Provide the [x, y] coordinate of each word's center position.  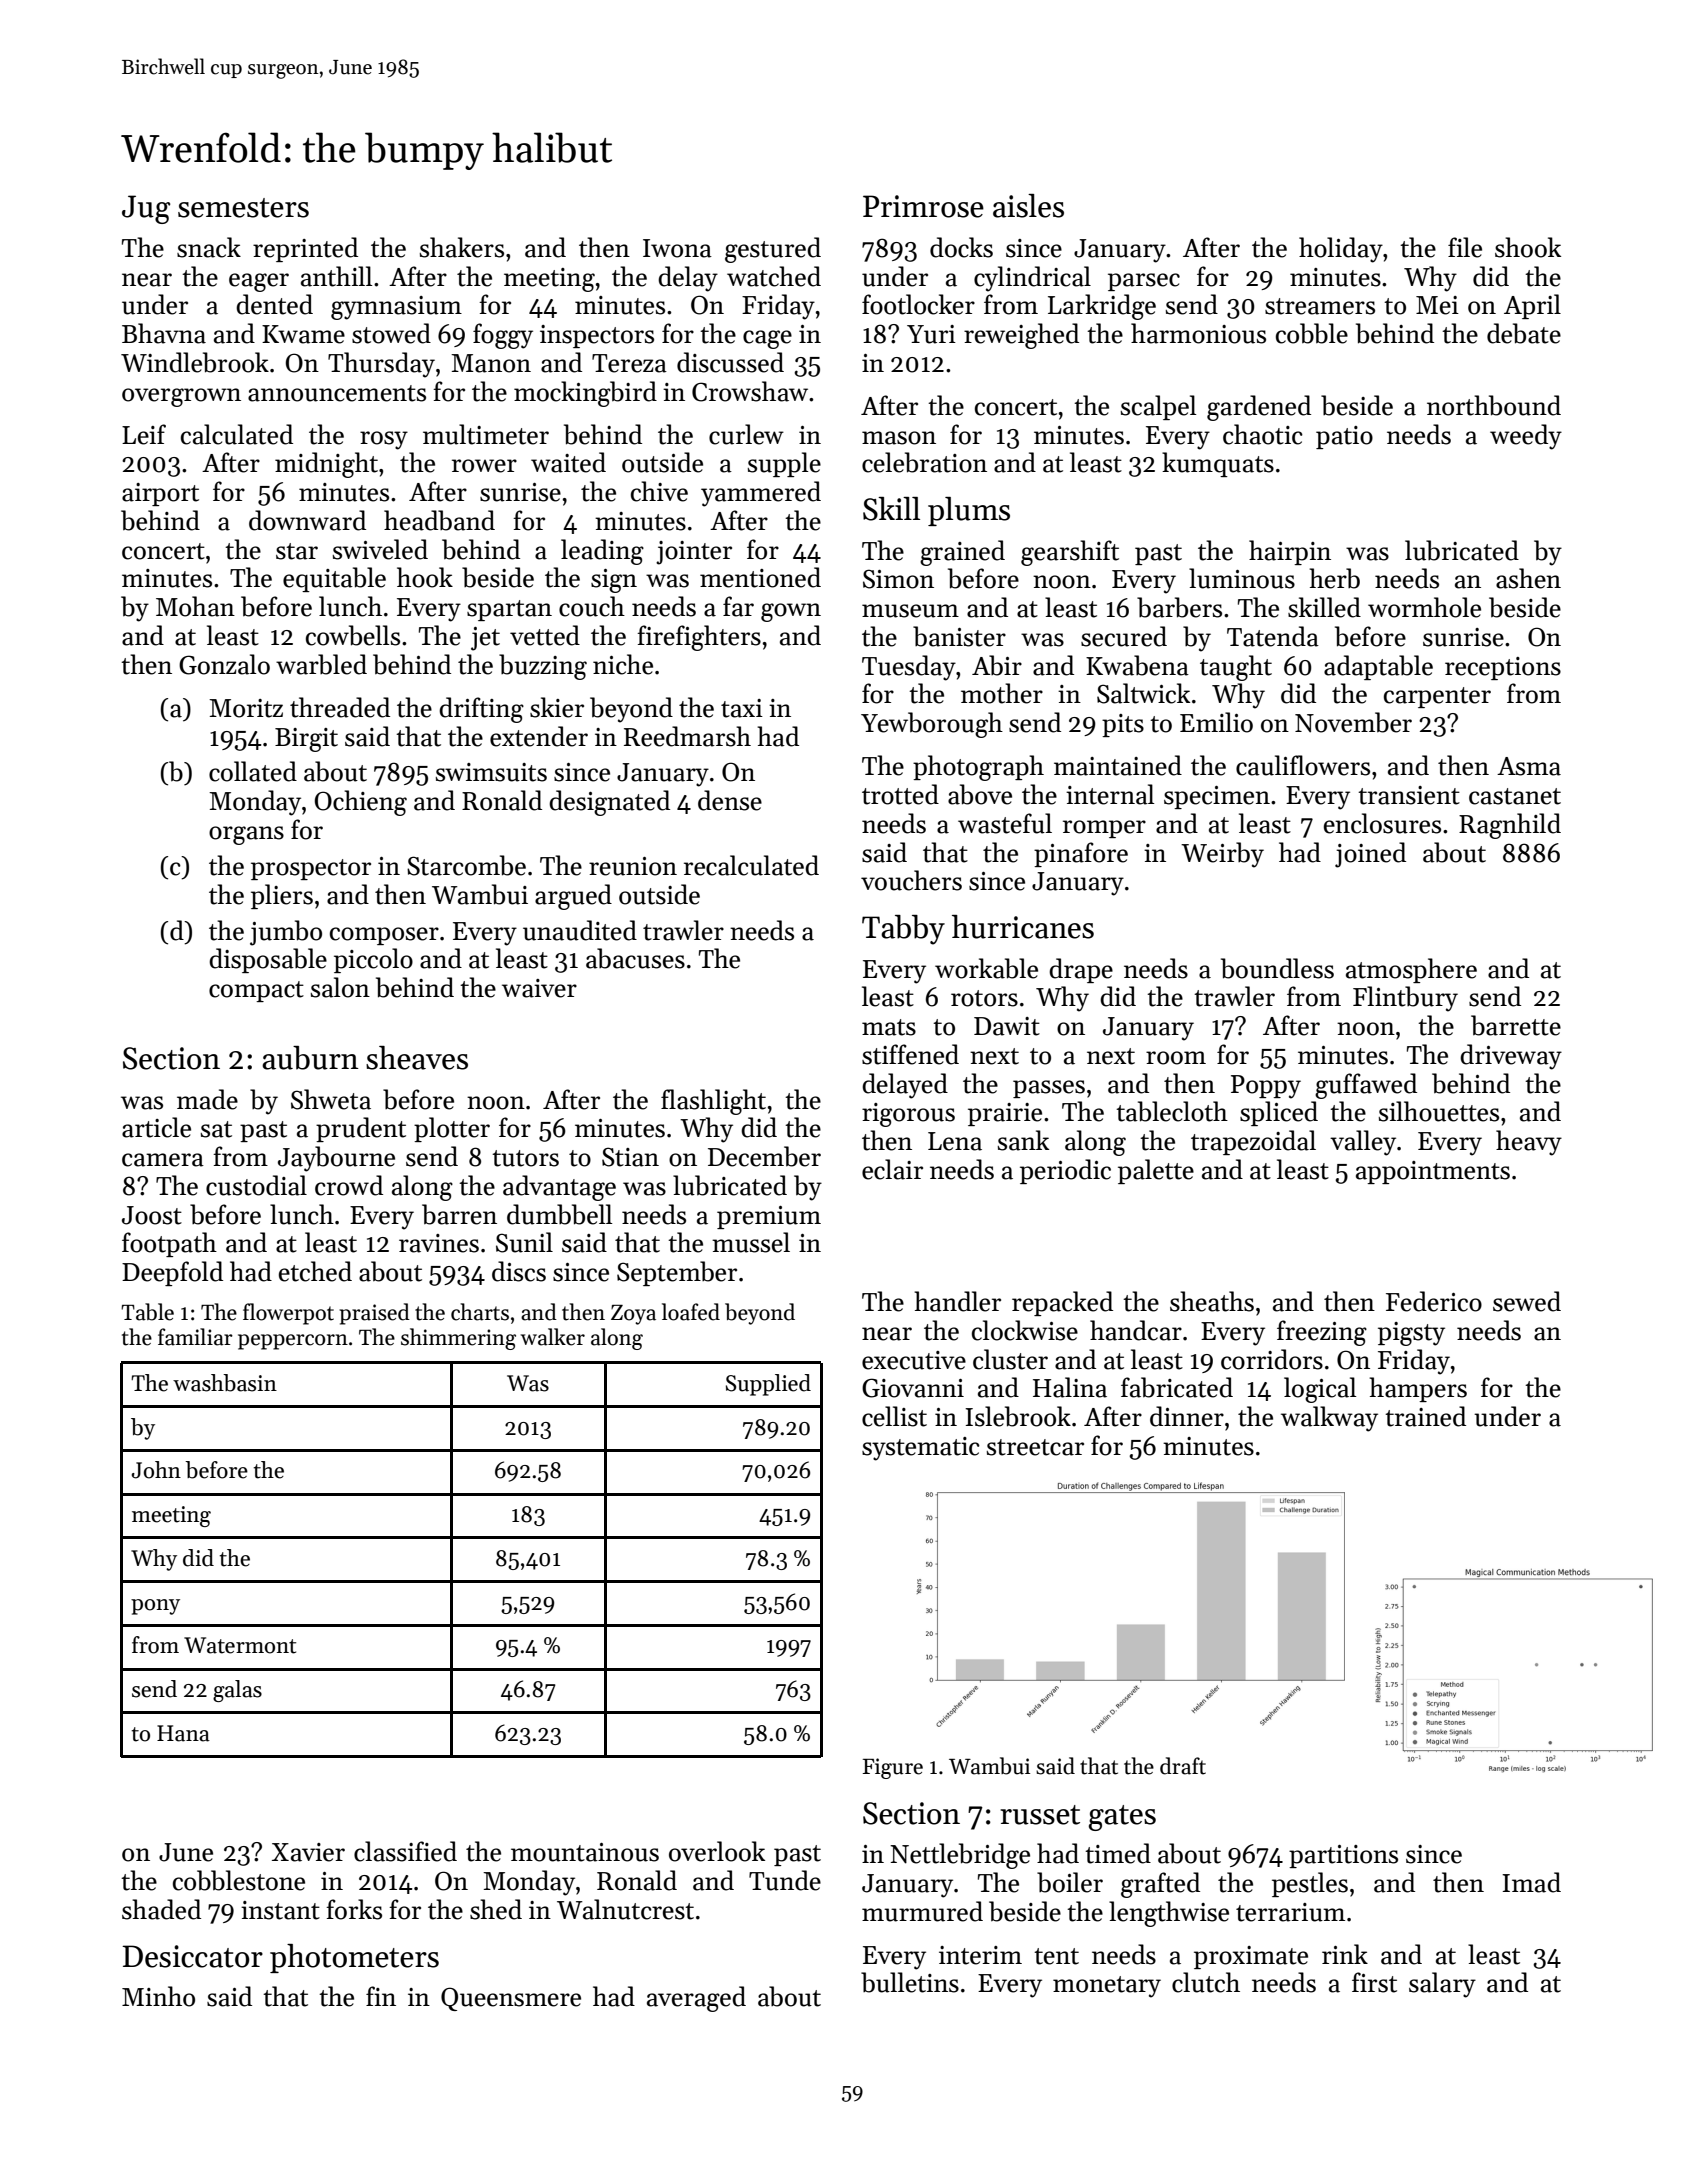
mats [889, 1027]
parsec [1144, 282]
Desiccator [192, 1956]
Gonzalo [224, 664]
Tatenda [1273, 636]
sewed [1527, 1301]
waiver [539, 988]
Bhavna [164, 333]
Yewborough [932, 725]
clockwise [1025, 1330]
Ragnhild [1510, 826]
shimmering [458, 1339]
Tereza [629, 363]
